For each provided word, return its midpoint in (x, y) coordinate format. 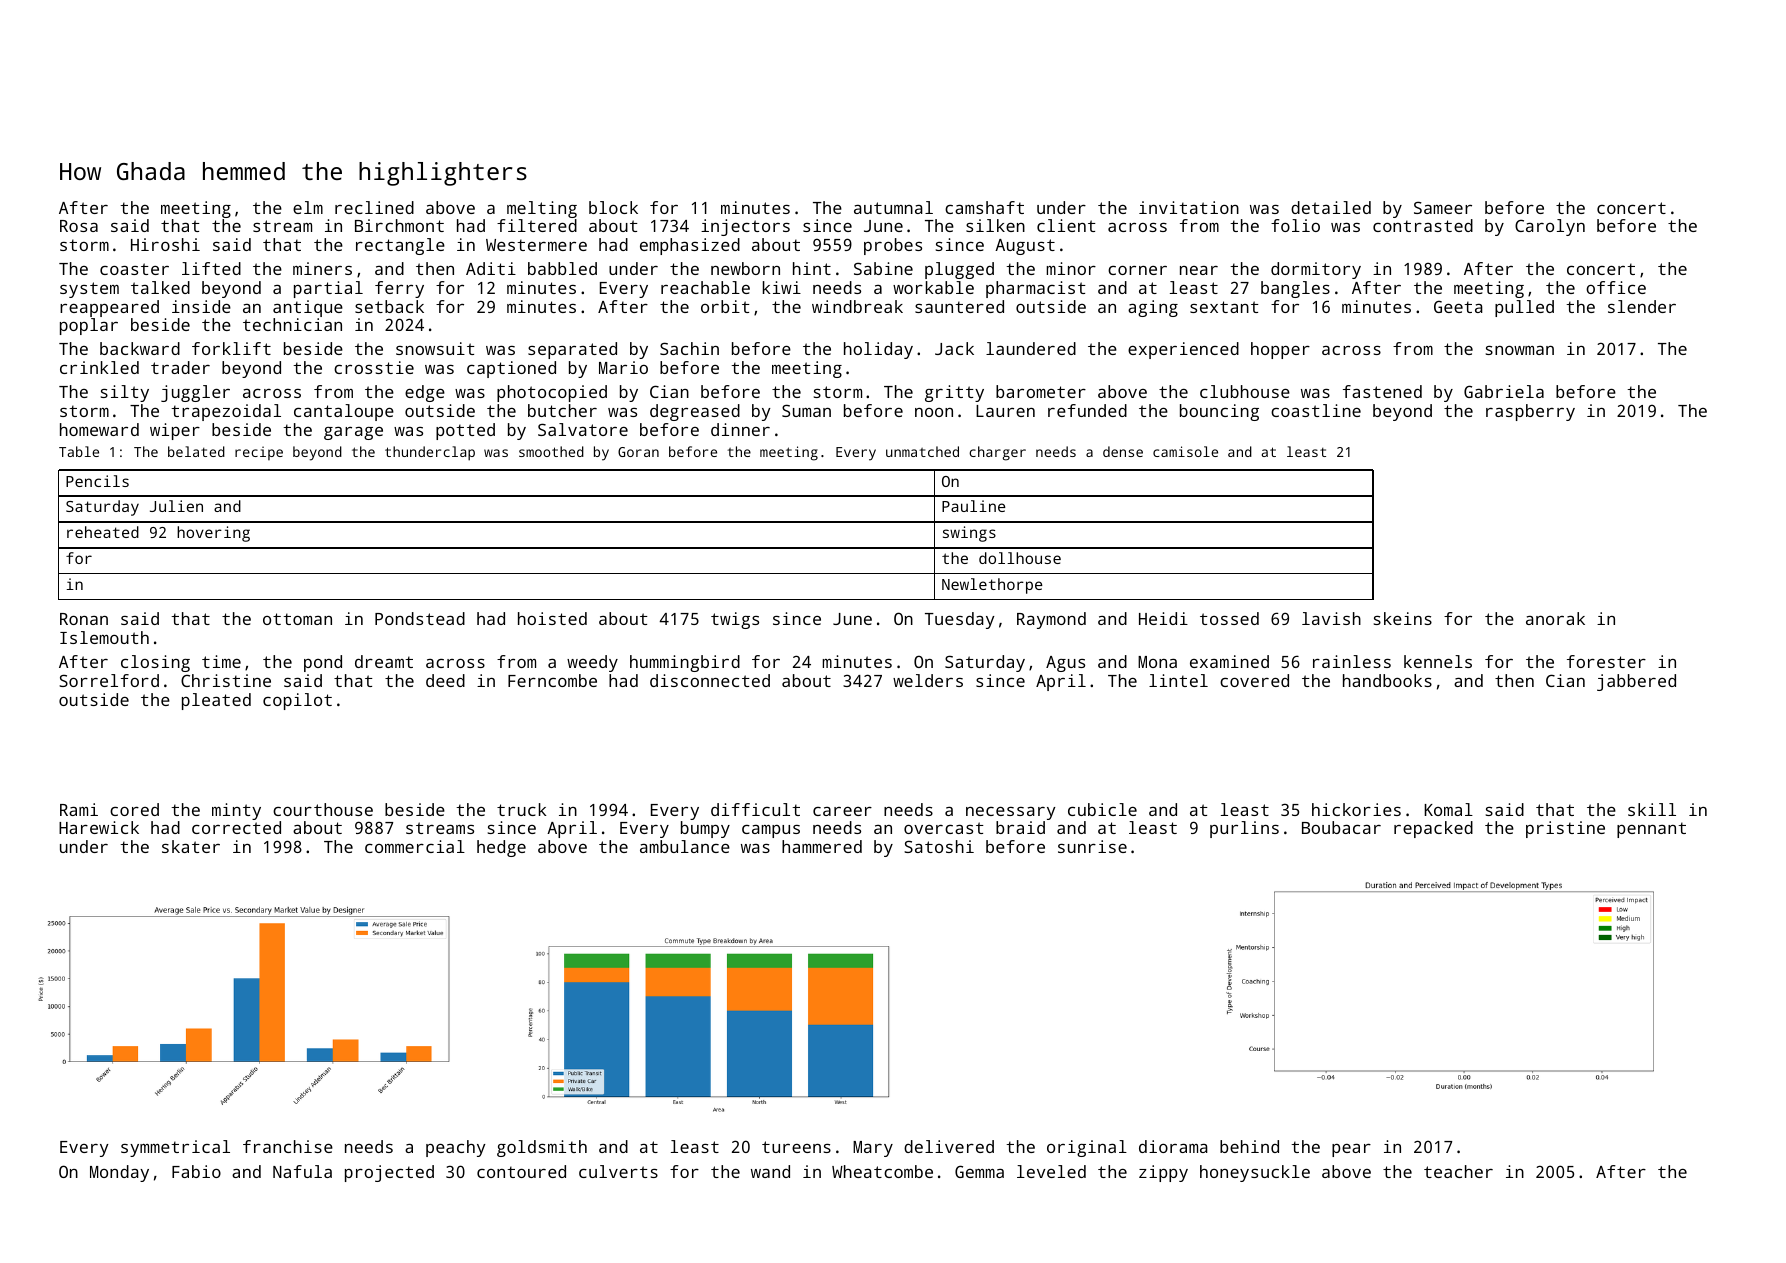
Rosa (79, 226)
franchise (288, 1146)
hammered (822, 846)
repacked (1433, 829)
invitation (1189, 207)
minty (236, 811)
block (613, 207)
